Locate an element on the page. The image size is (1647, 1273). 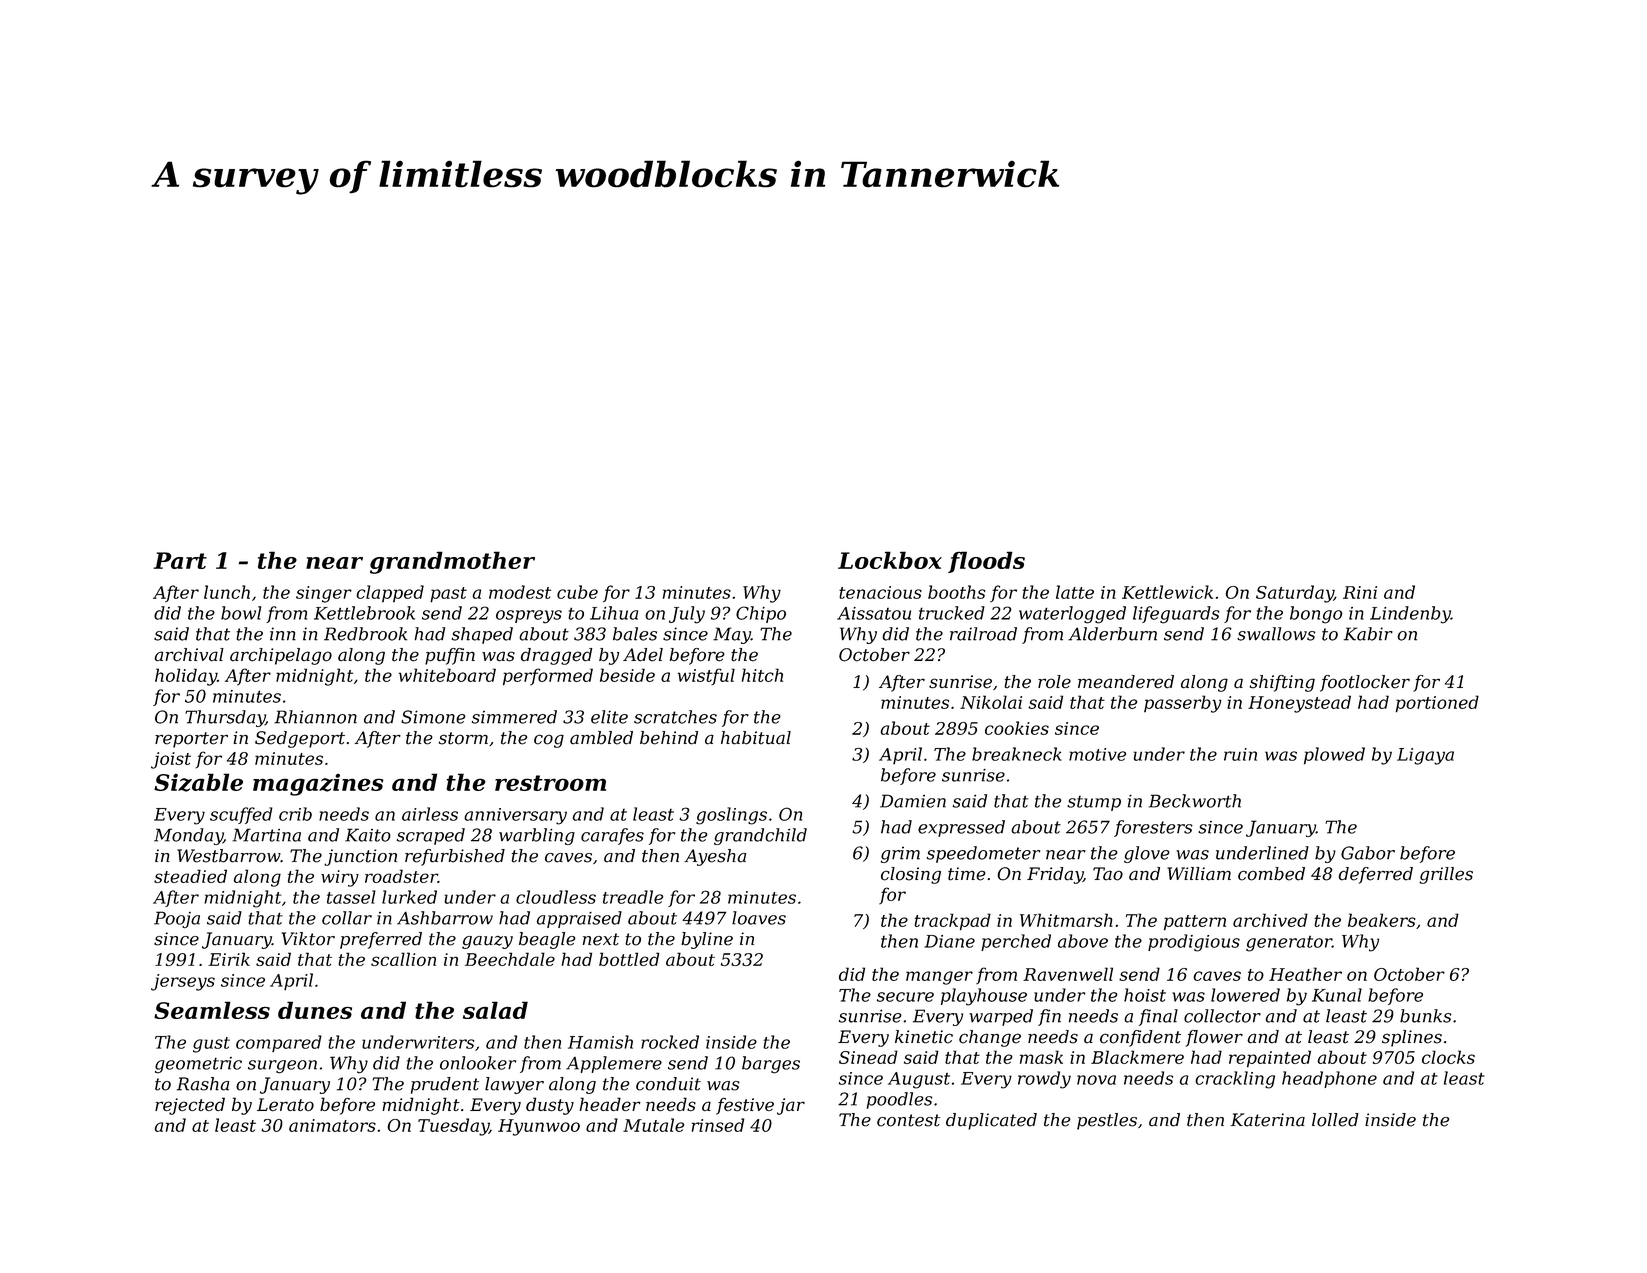
time is located at coordinates (967, 874).
